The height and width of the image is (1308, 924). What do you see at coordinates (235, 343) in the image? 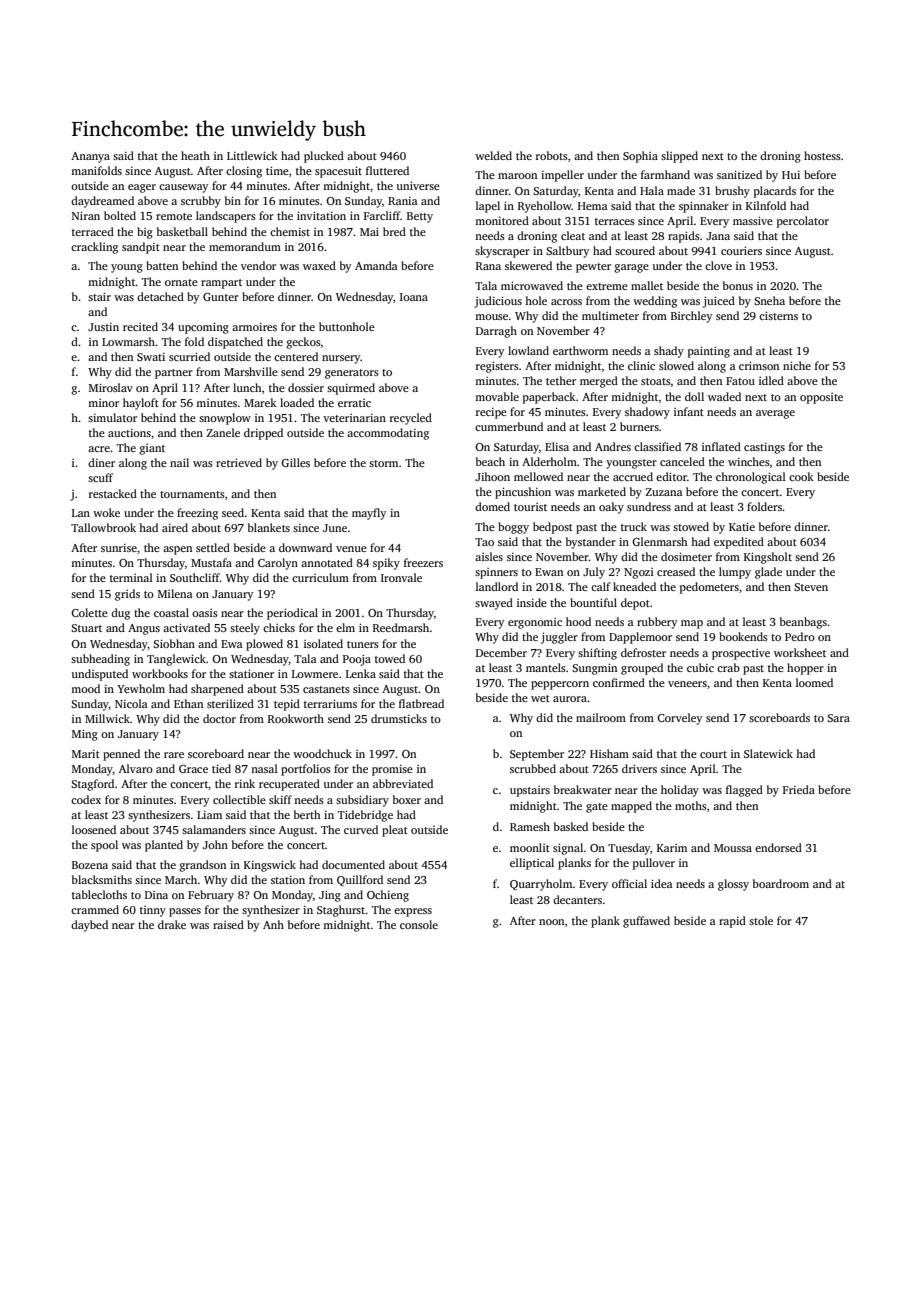
I see `dispatched` at bounding box center [235, 343].
